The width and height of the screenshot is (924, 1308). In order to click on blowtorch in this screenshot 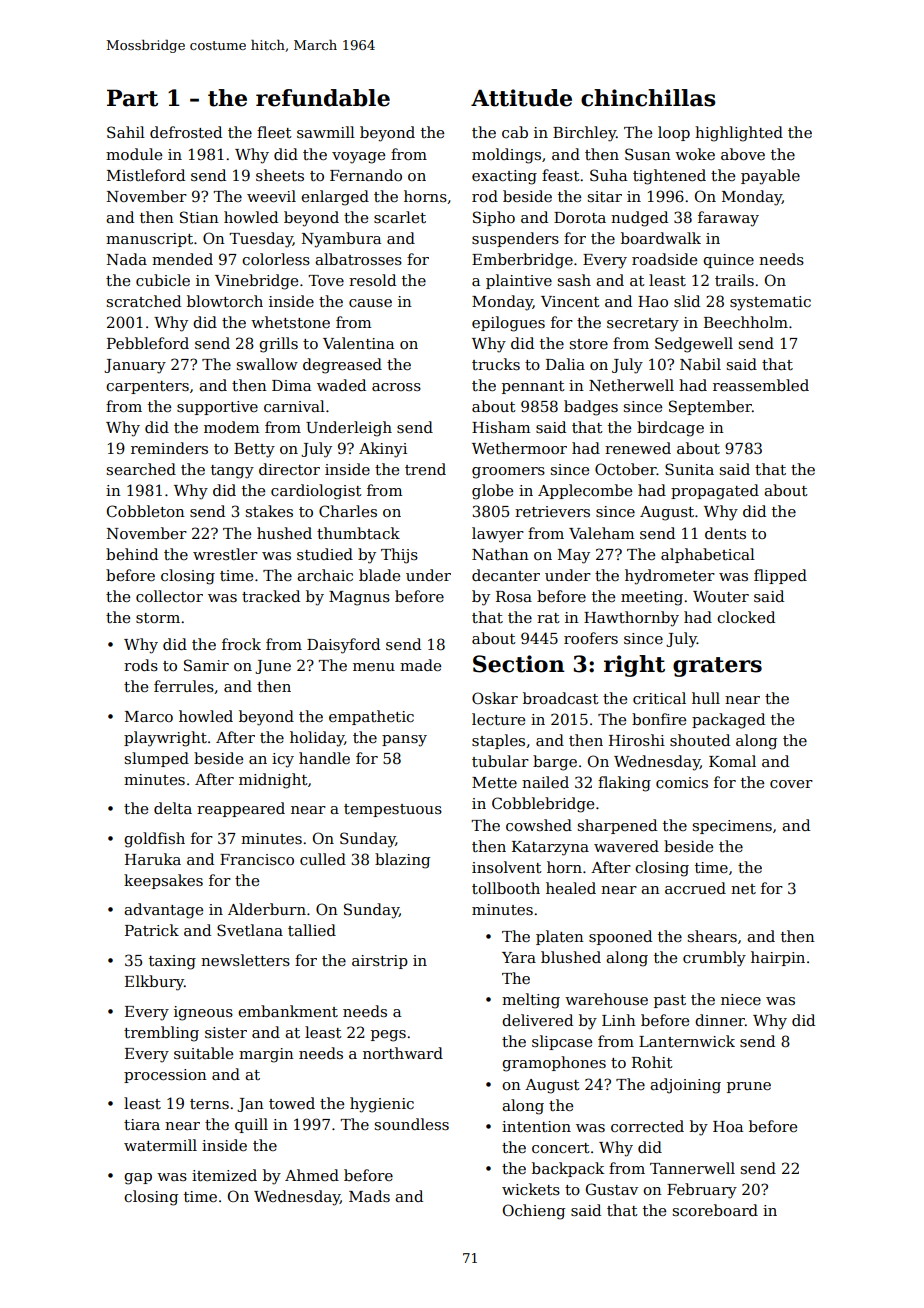, I will do `click(225, 301)`.
